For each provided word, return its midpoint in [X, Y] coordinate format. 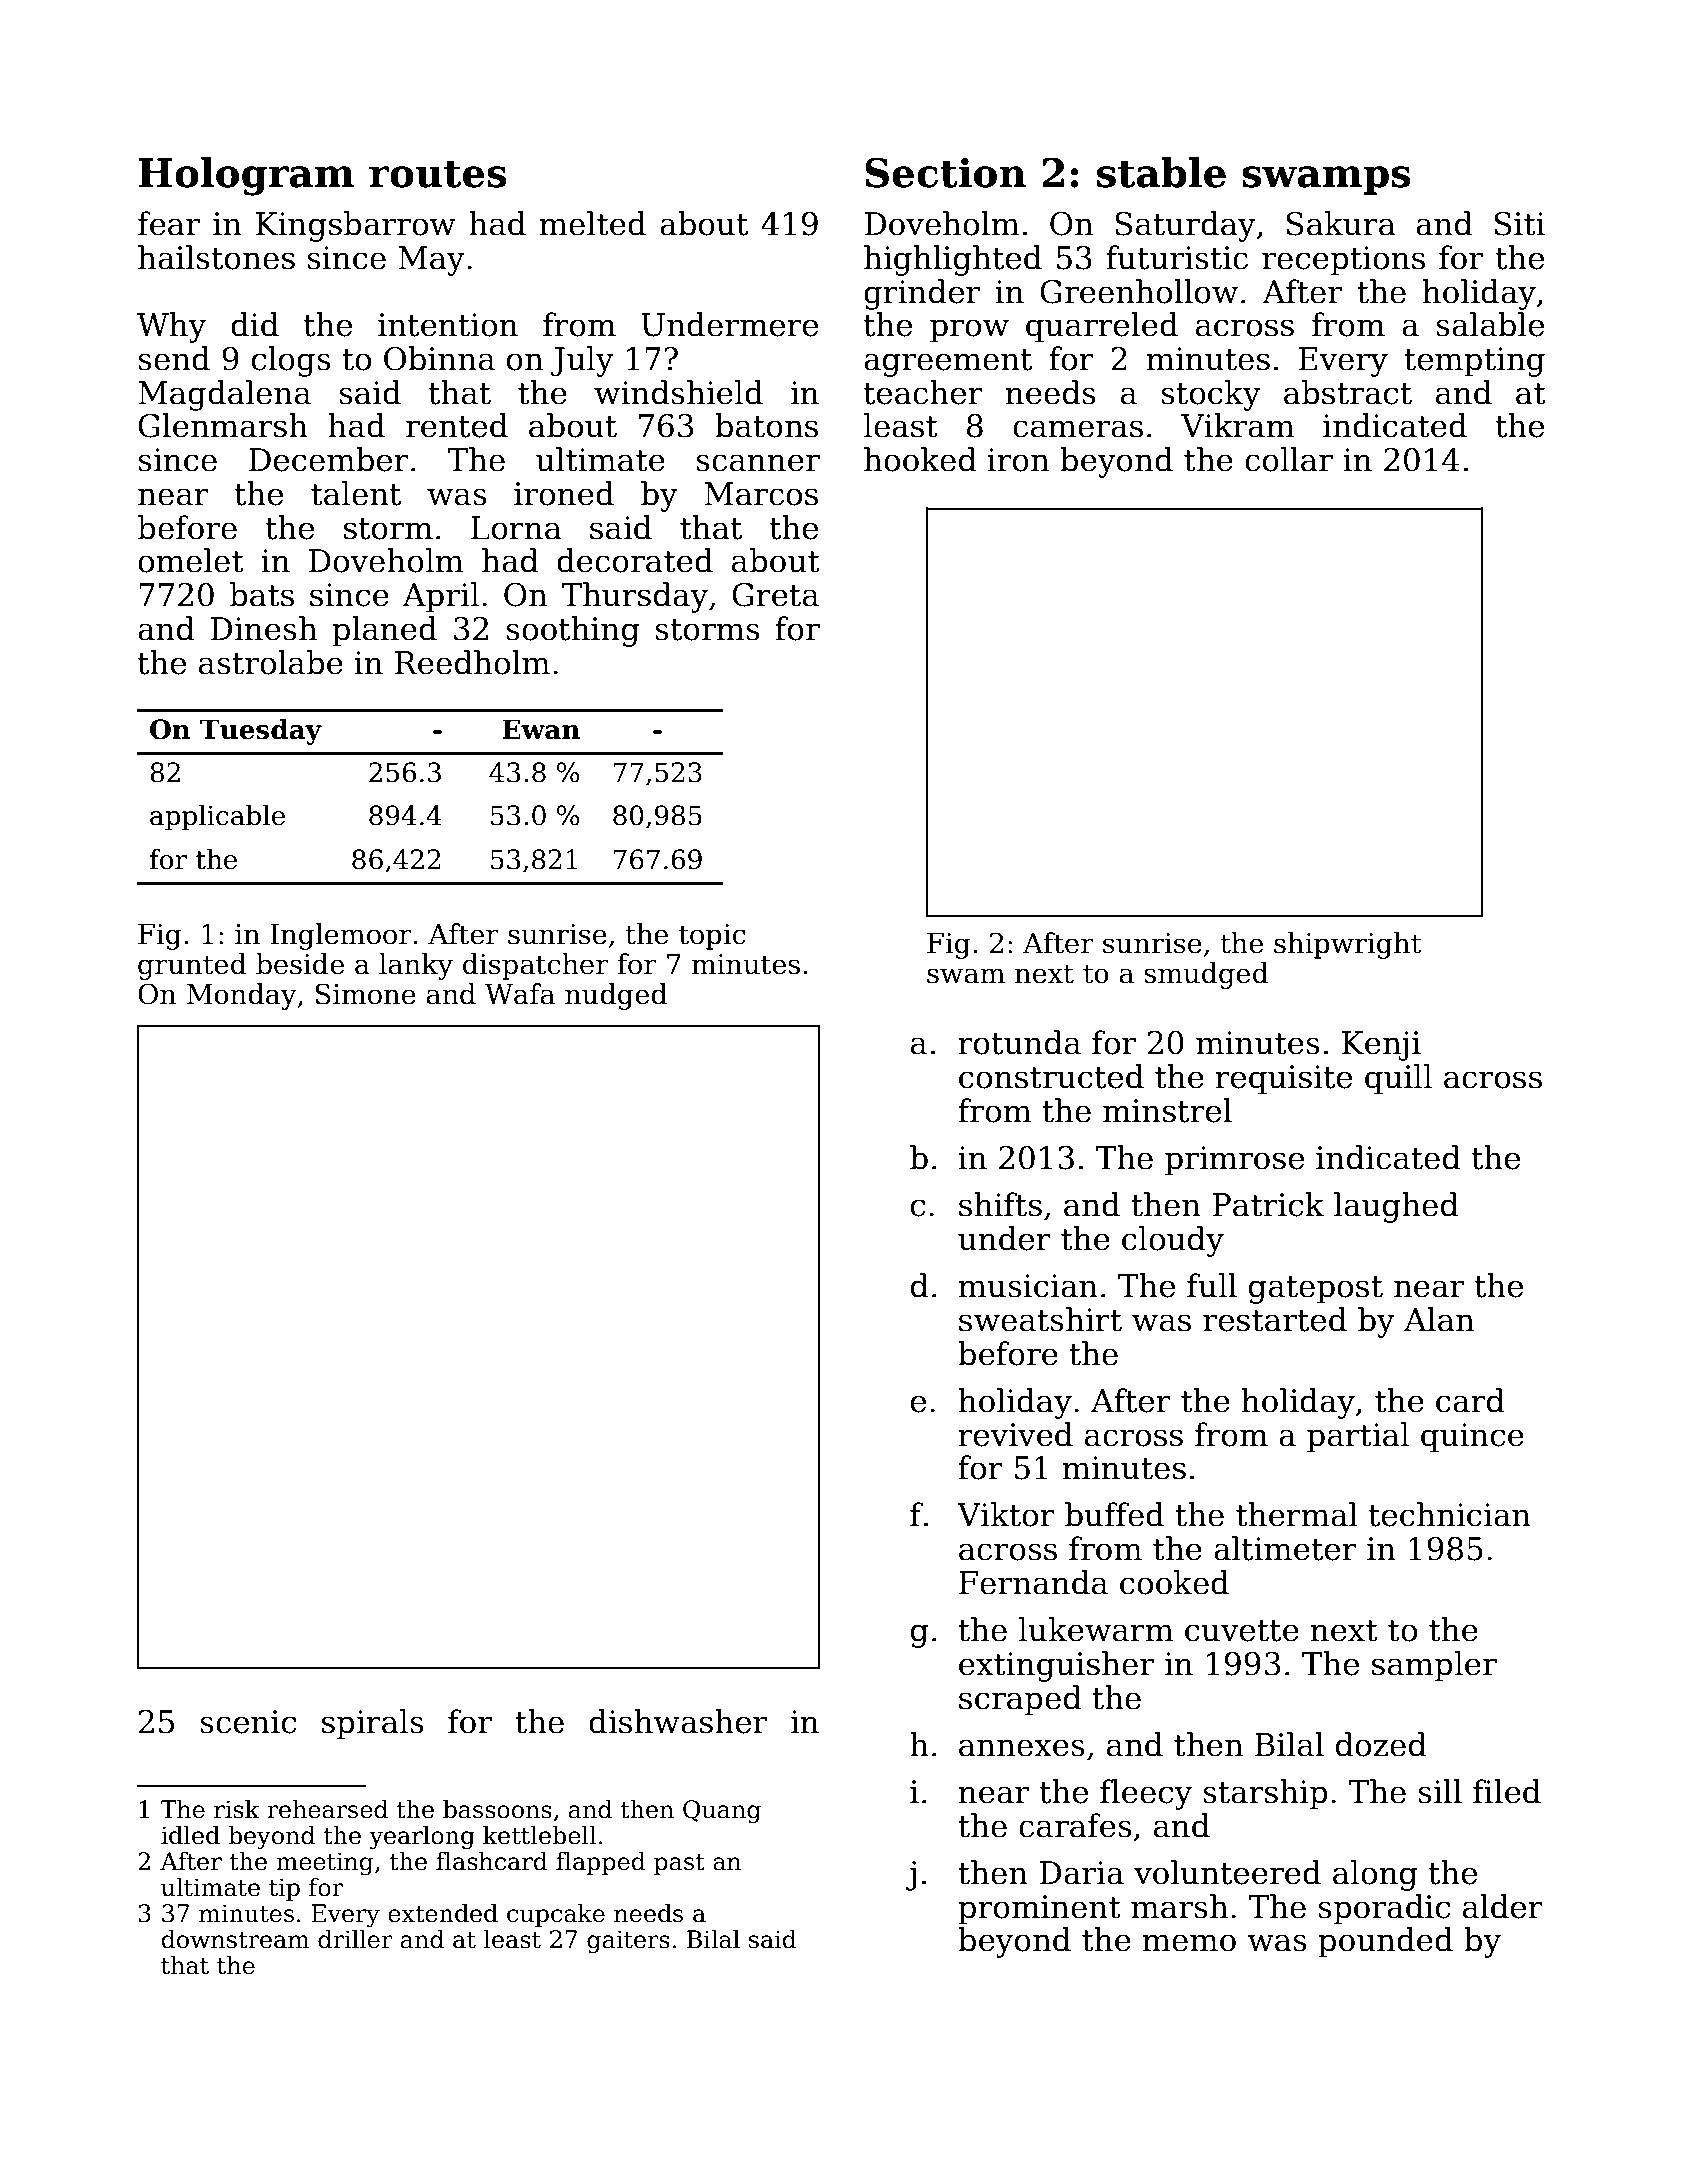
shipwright [1348, 945]
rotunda [1019, 1042]
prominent [1039, 1910]
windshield [678, 392]
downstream [236, 1939]
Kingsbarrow [356, 226]
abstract [1348, 392]
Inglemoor [341, 936]
